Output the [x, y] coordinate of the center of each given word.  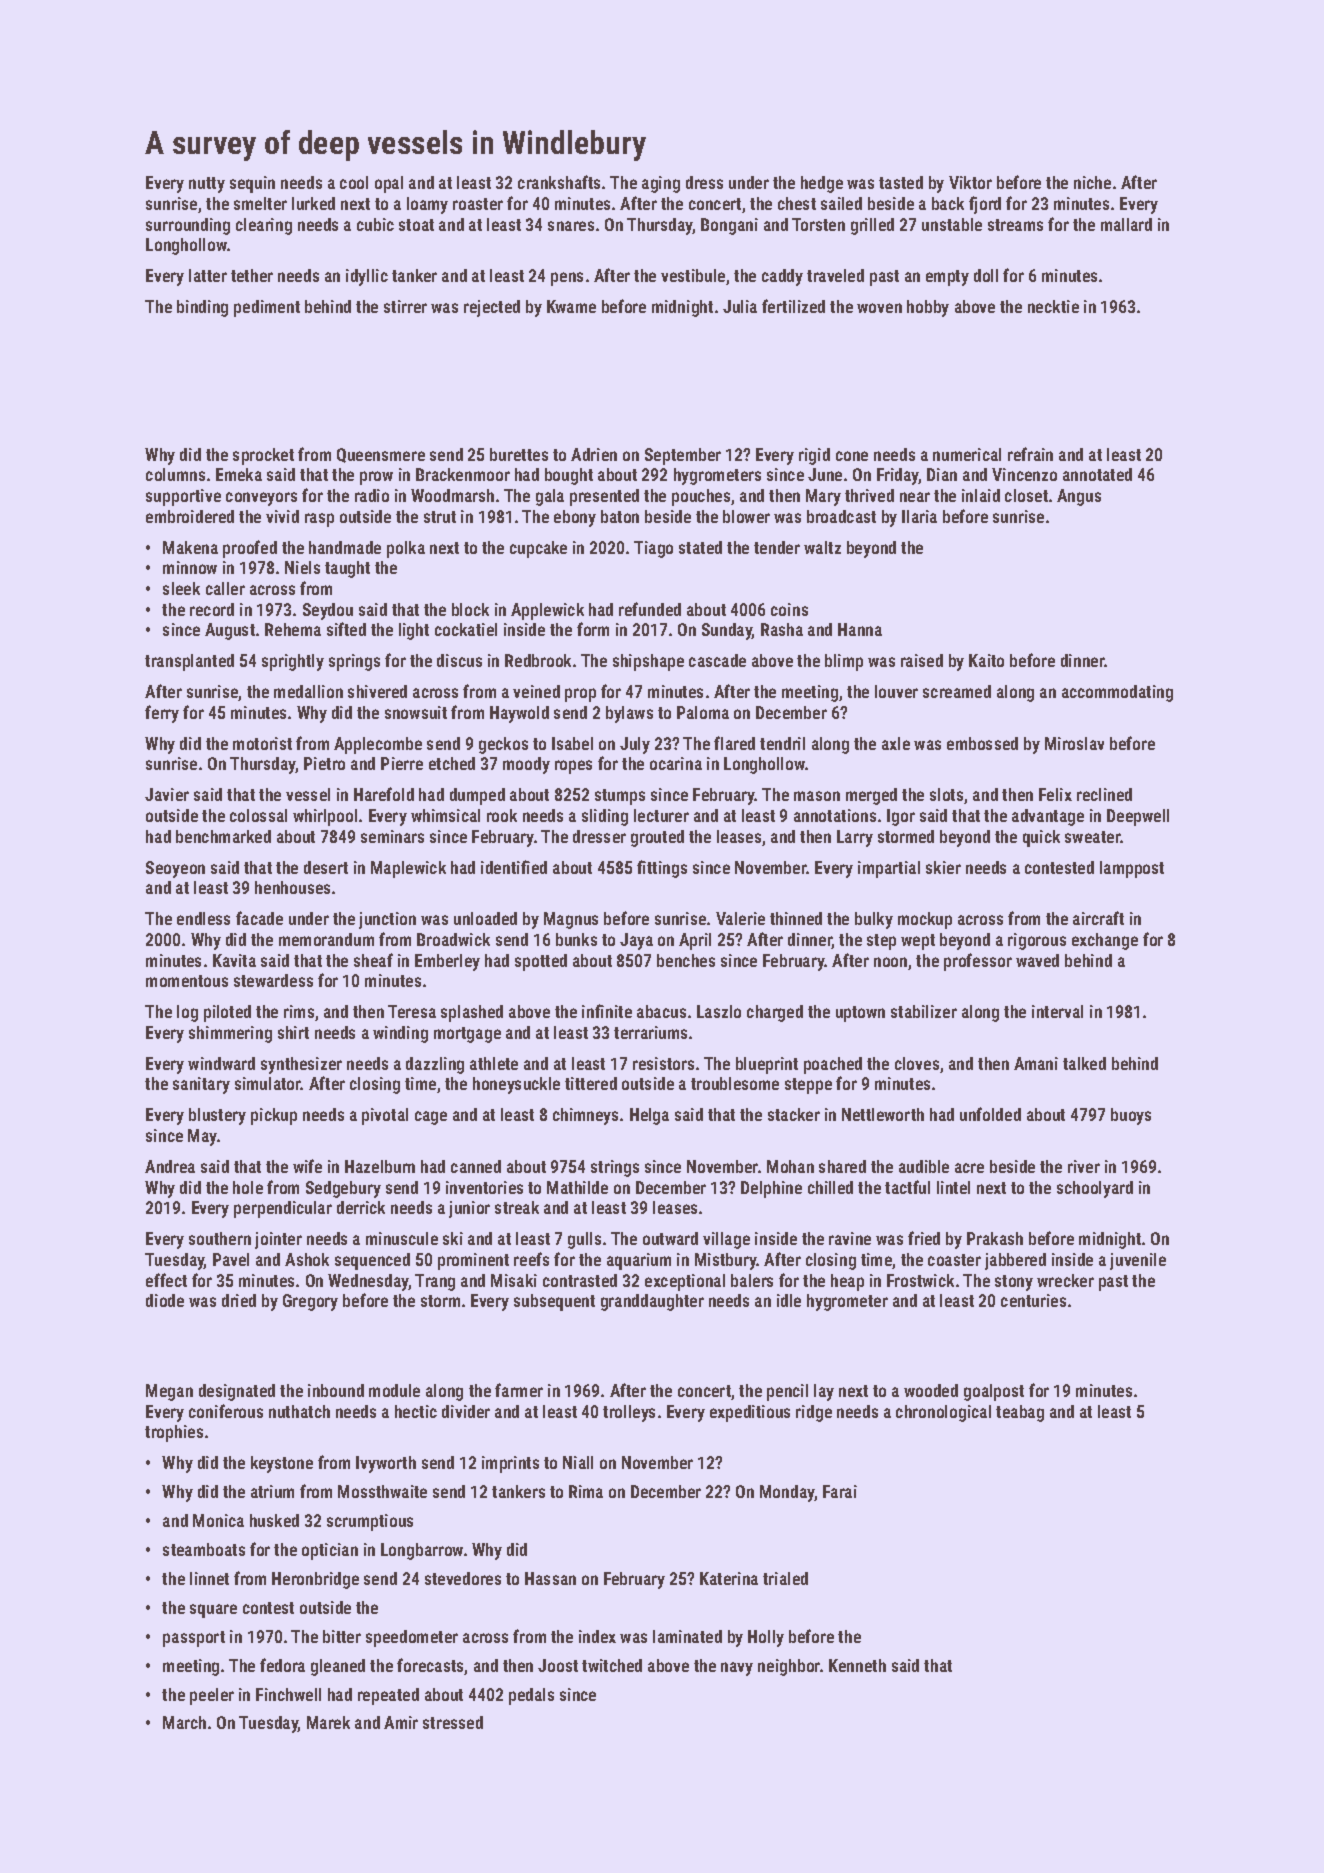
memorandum [326, 939]
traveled [835, 275]
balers [752, 1280]
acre [969, 1168]
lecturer [661, 815]
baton [620, 516]
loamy [427, 205]
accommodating [1117, 693]
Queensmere [381, 455]
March [184, 1722]
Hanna [860, 629]
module [394, 1390]
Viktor [970, 182]
